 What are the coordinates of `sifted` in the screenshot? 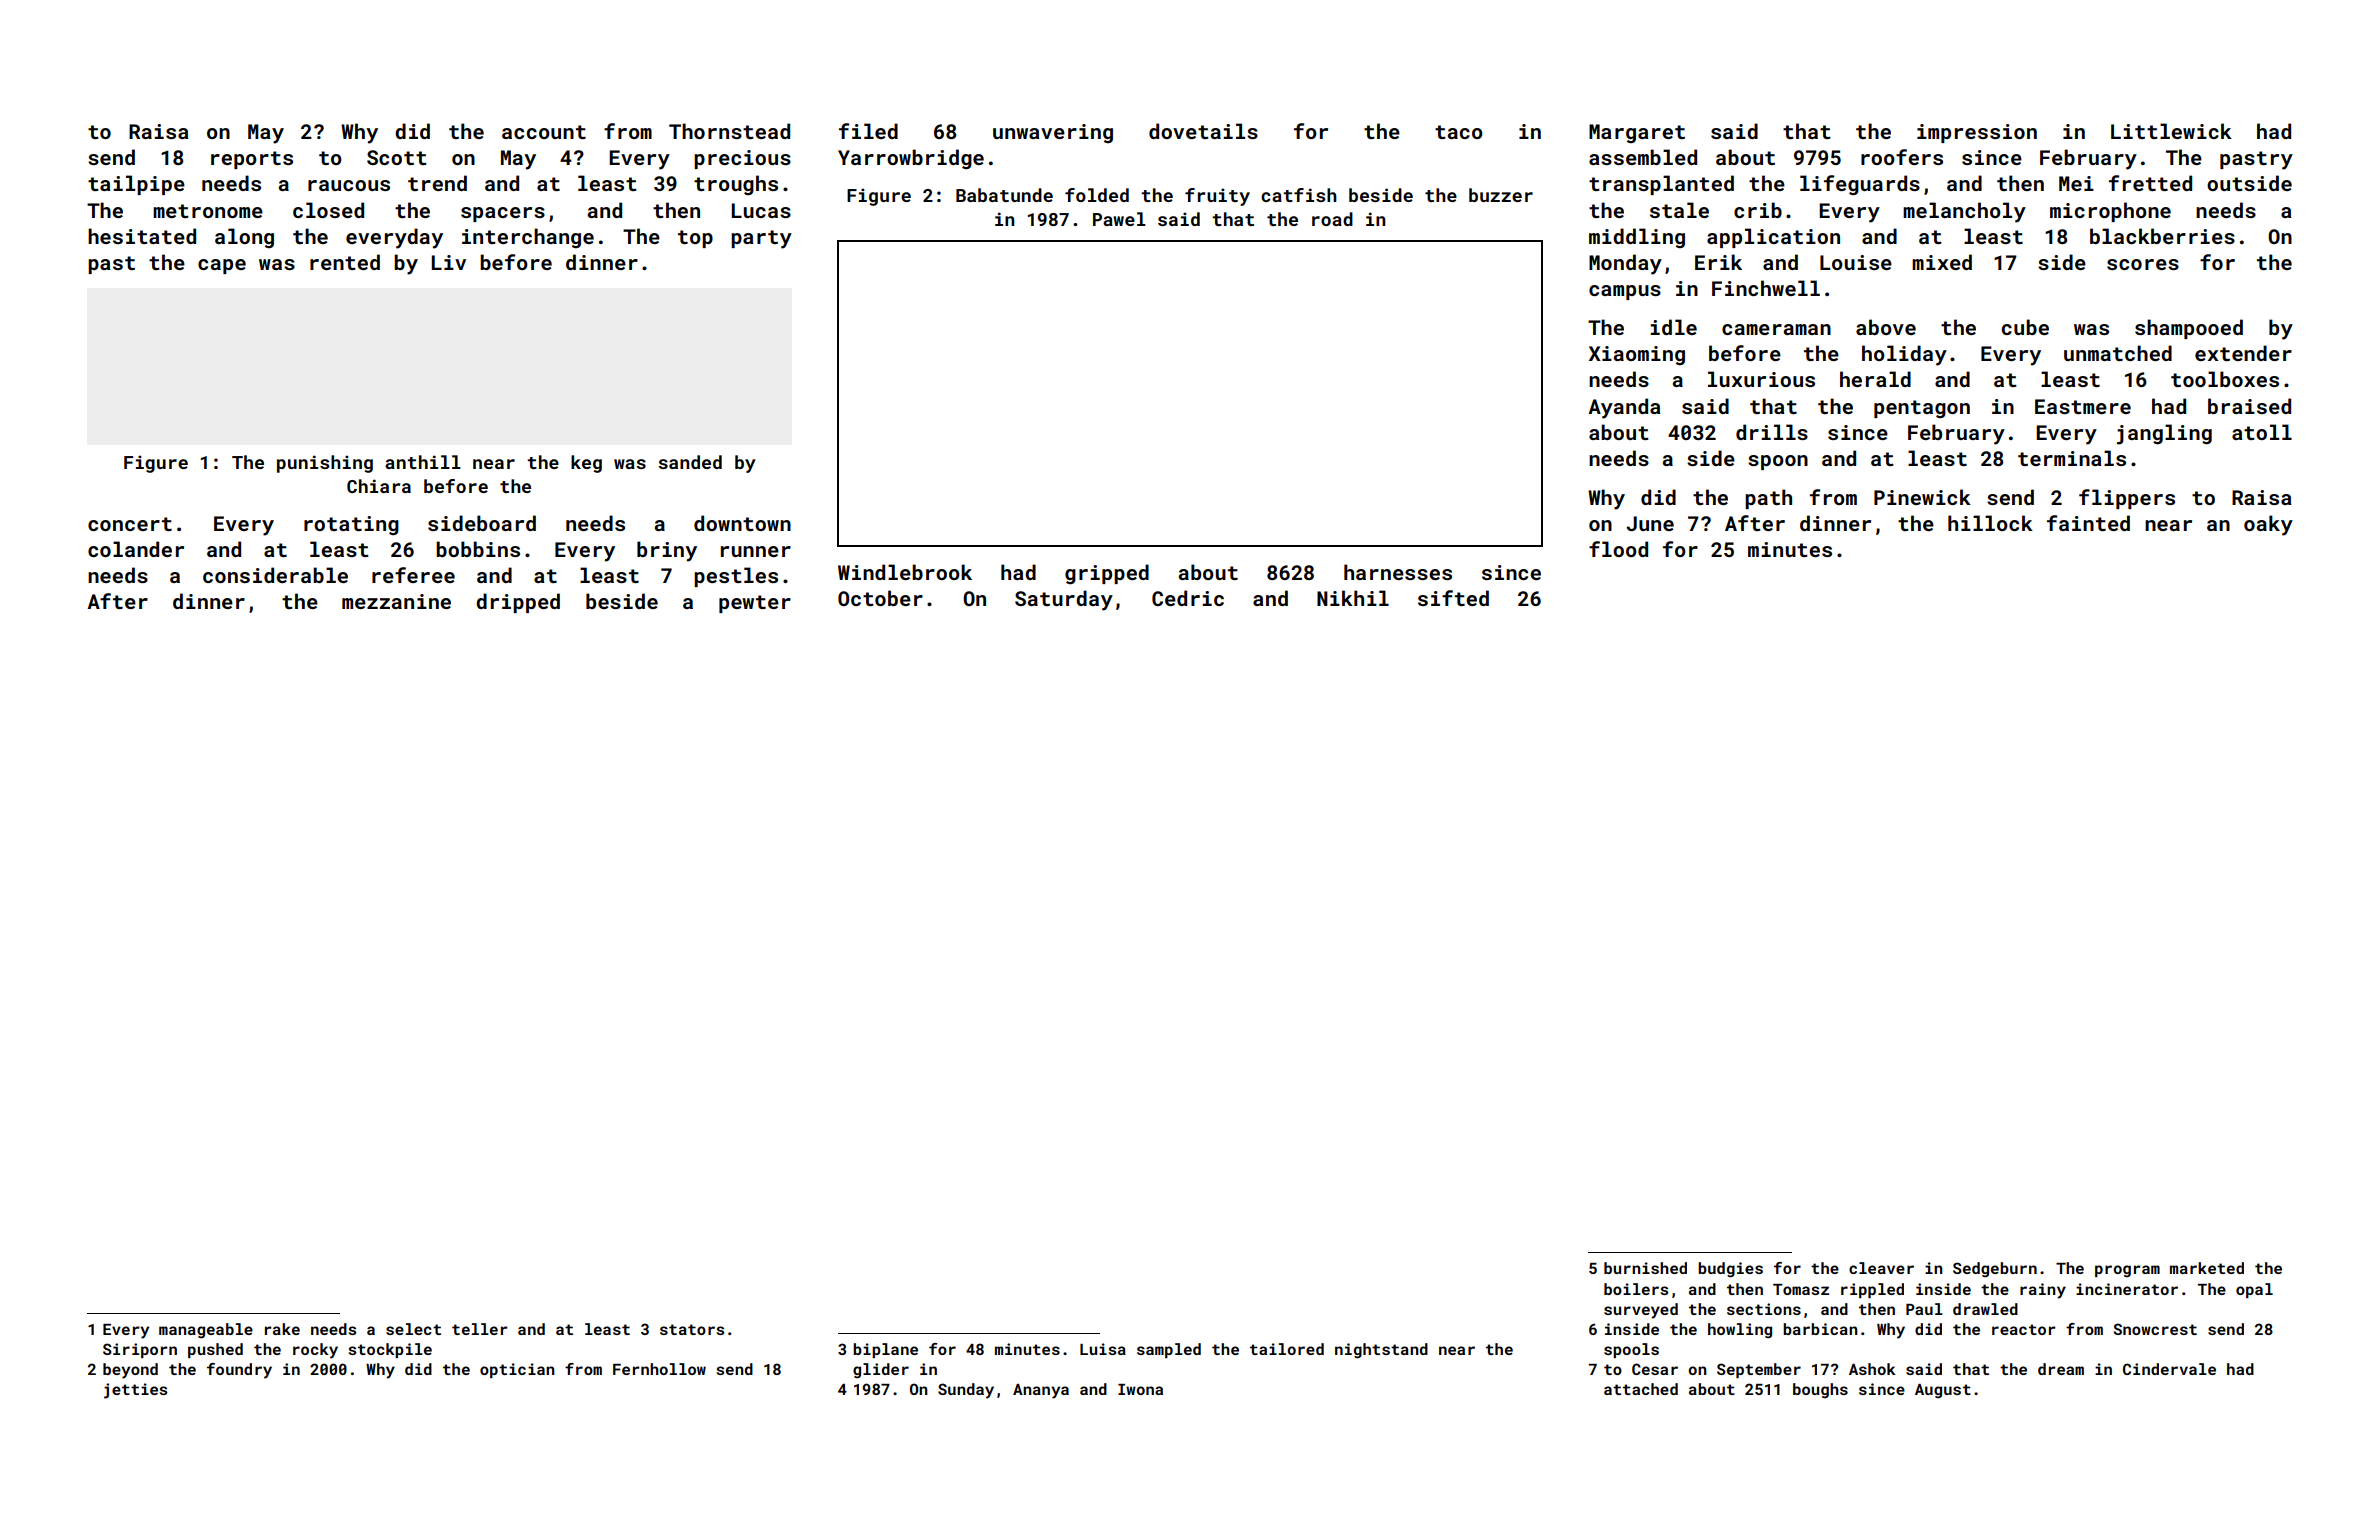 It's located at (1453, 598).
